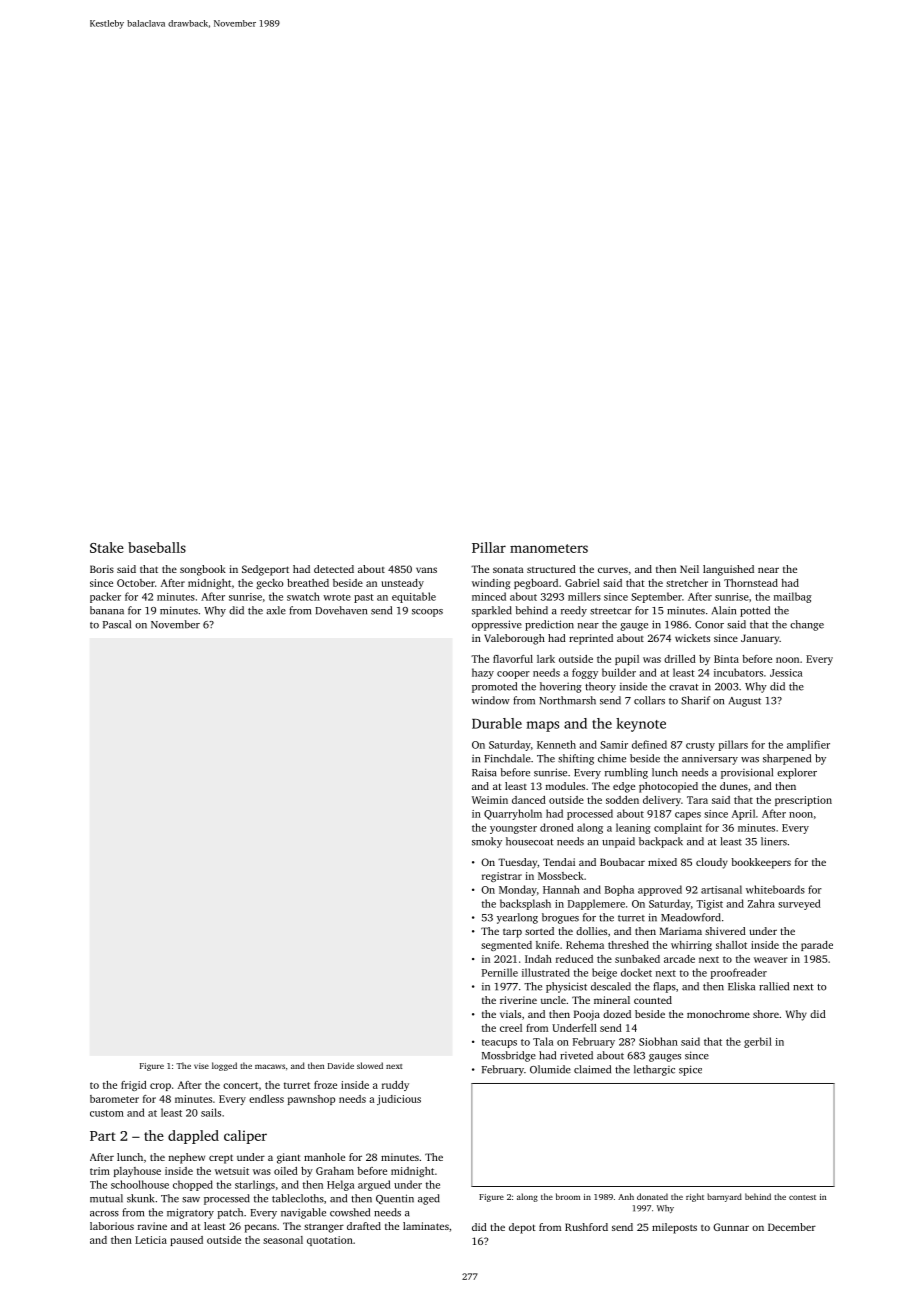  Describe the element at coordinates (718, 1014) in the image. I see `monochrome` at that location.
